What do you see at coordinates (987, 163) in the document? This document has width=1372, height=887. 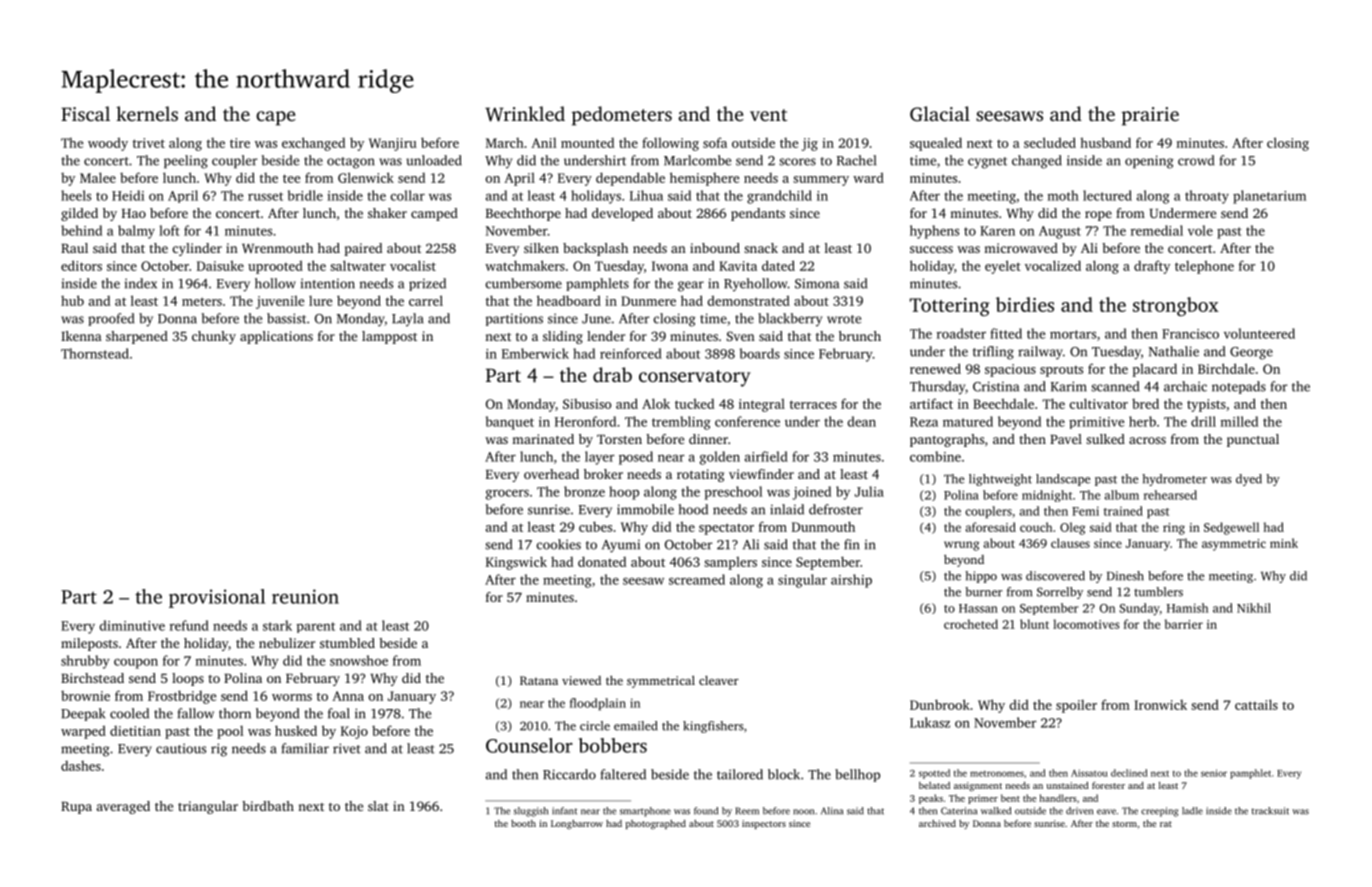 I see `cygnet` at bounding box center [987, 163].
